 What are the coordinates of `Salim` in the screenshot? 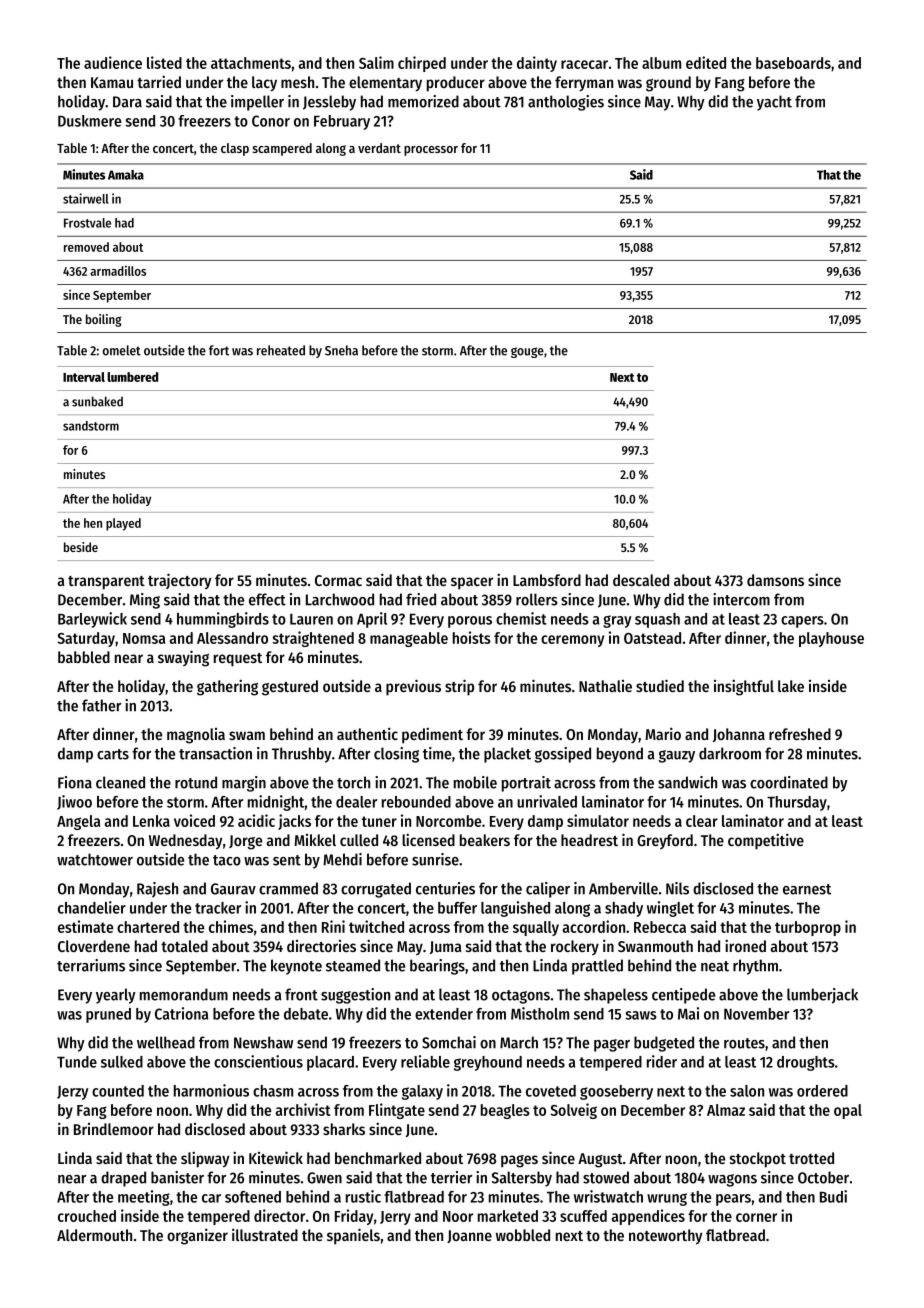 It's located at (376, 62).
